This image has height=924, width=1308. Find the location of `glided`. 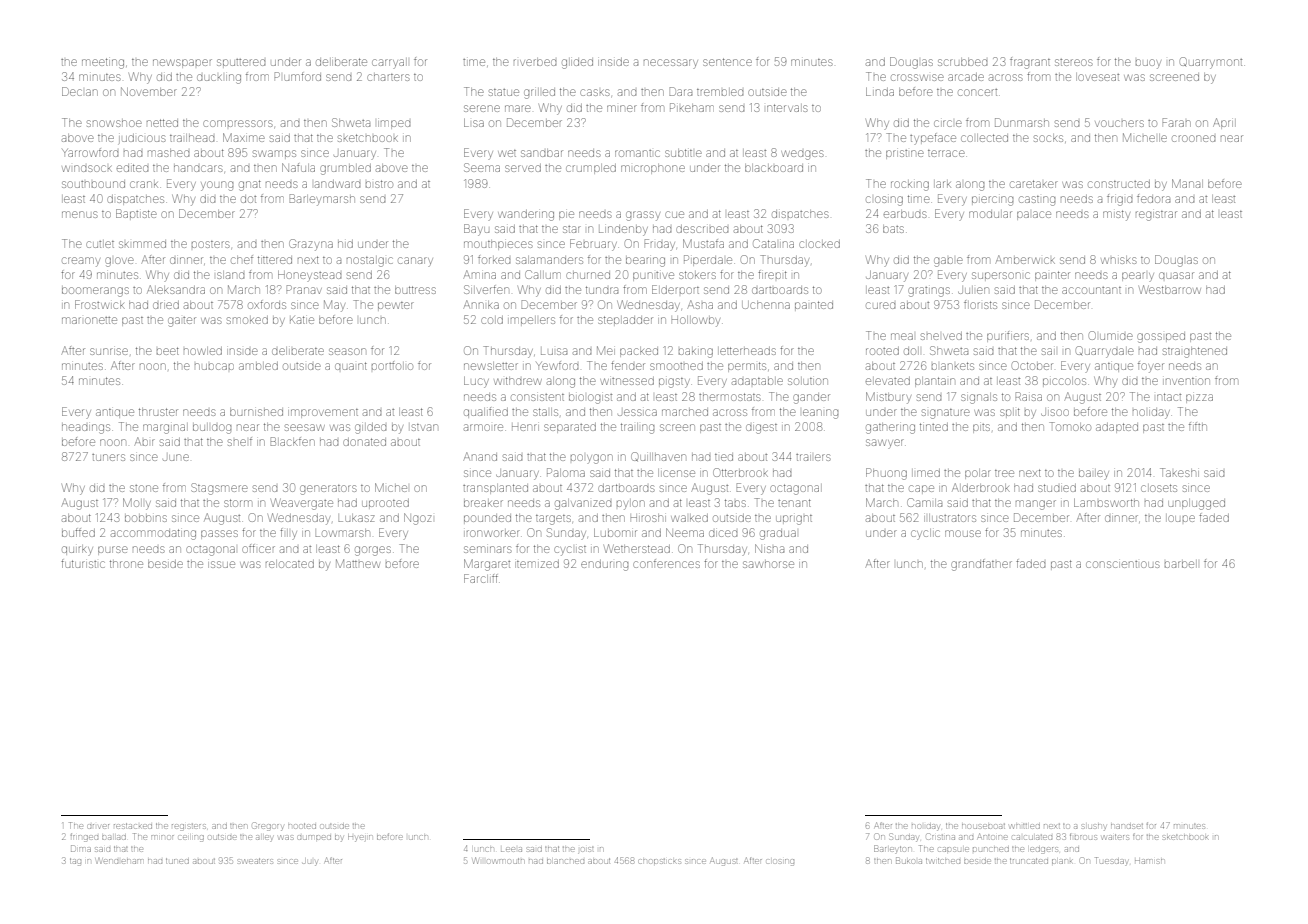

glided is located at coordinates (577, 64).
